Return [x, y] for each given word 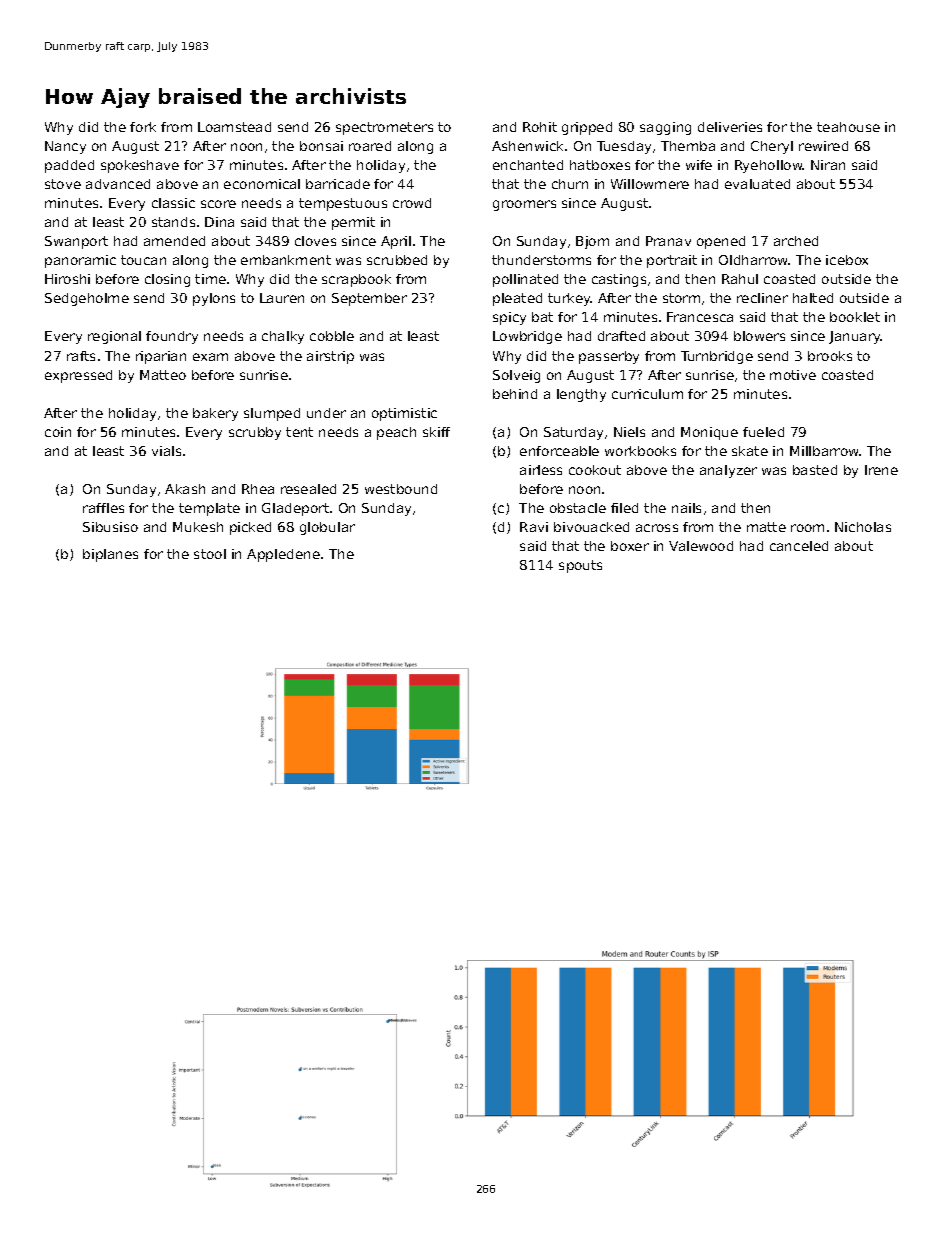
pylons [214, 299]
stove [63, 184]
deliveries [730, 127]
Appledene [283, 555]
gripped [587, 128]
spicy [509, 318]
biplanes [110, 555]
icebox [847, 260]
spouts [580, 566]
